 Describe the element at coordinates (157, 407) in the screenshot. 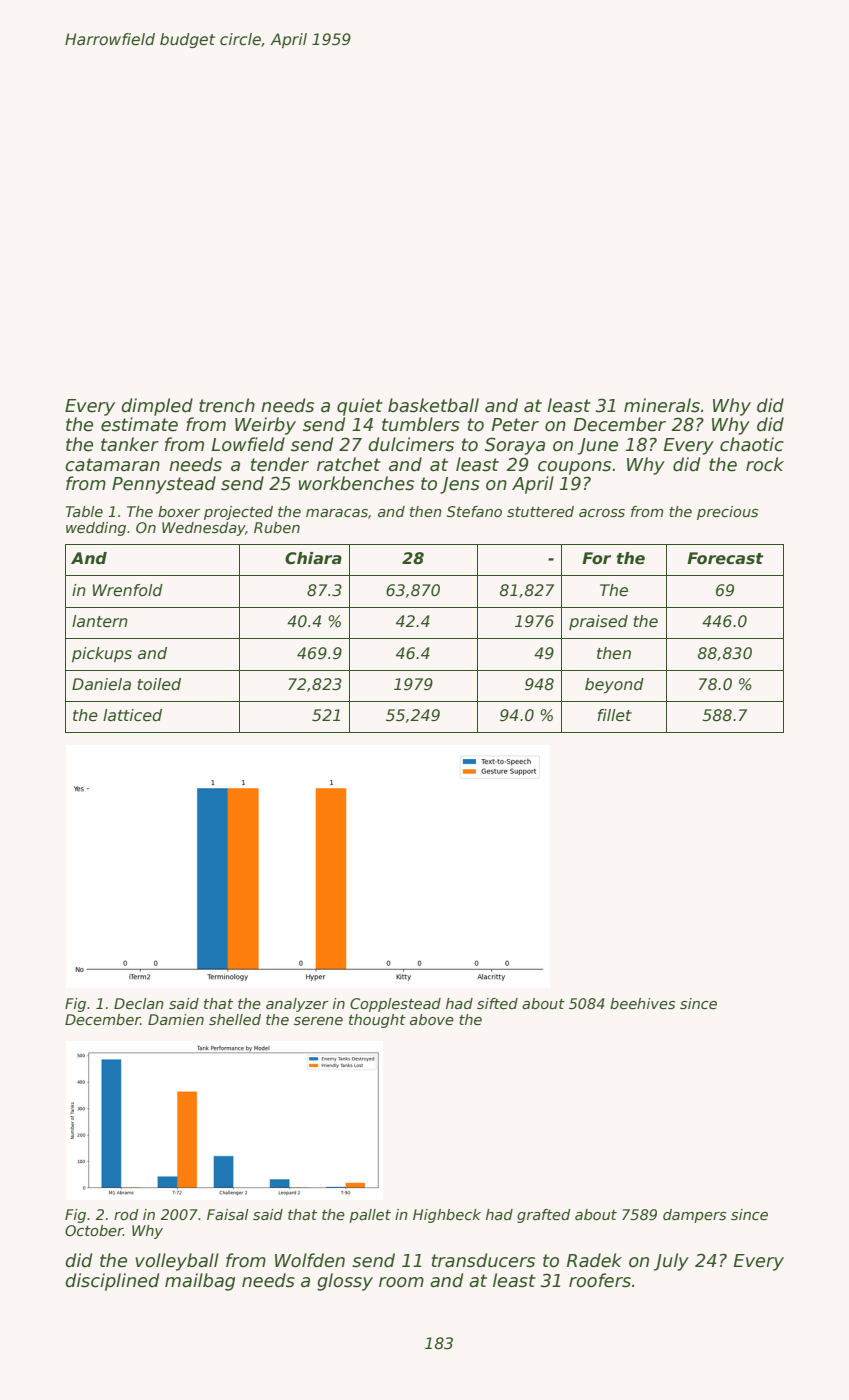

I see `dimpled` at that location.
